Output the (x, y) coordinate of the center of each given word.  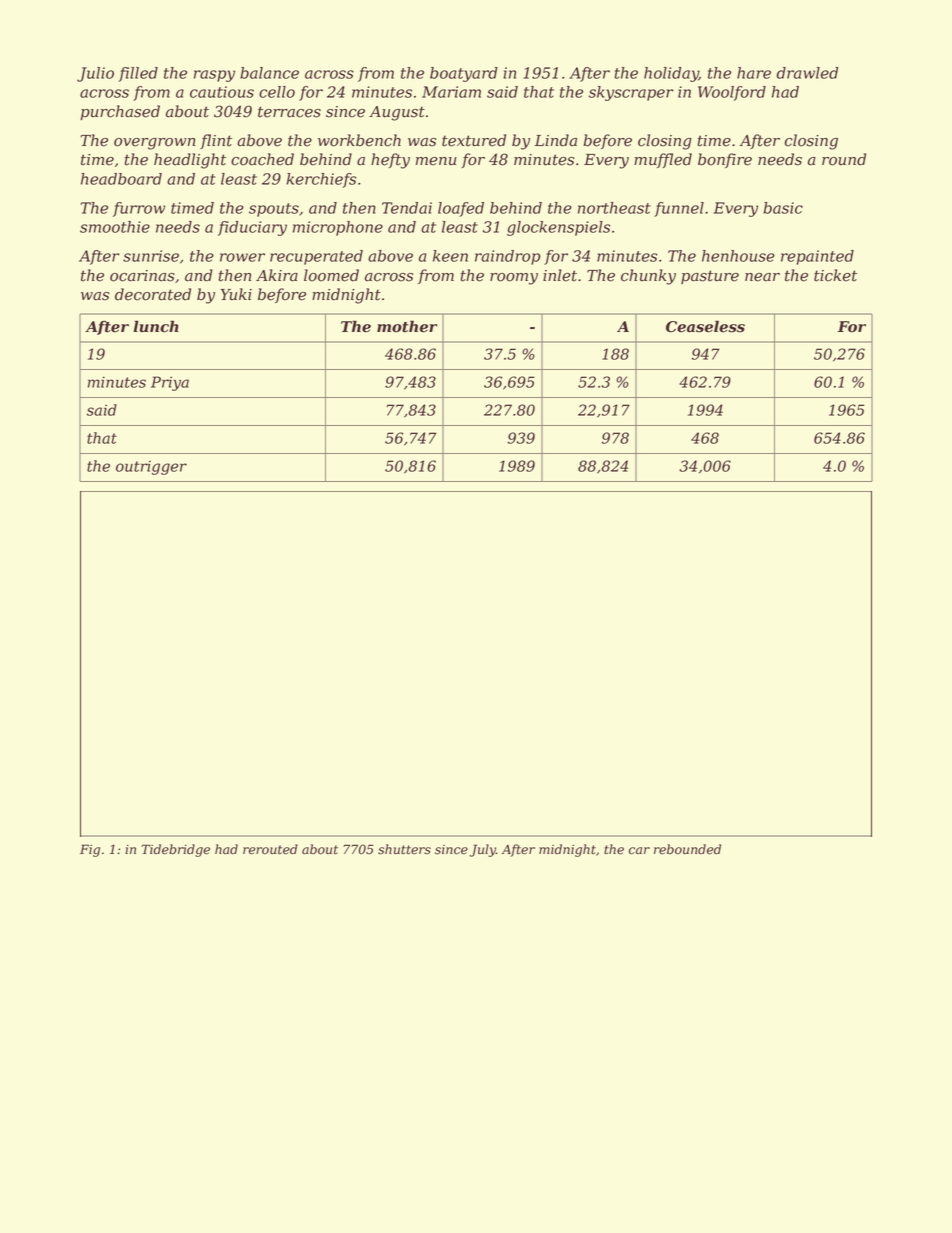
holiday (671, 74)
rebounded (687, 849)
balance (269, 73)
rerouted (270, 849)
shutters (404, 849)
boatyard (464, 74)
